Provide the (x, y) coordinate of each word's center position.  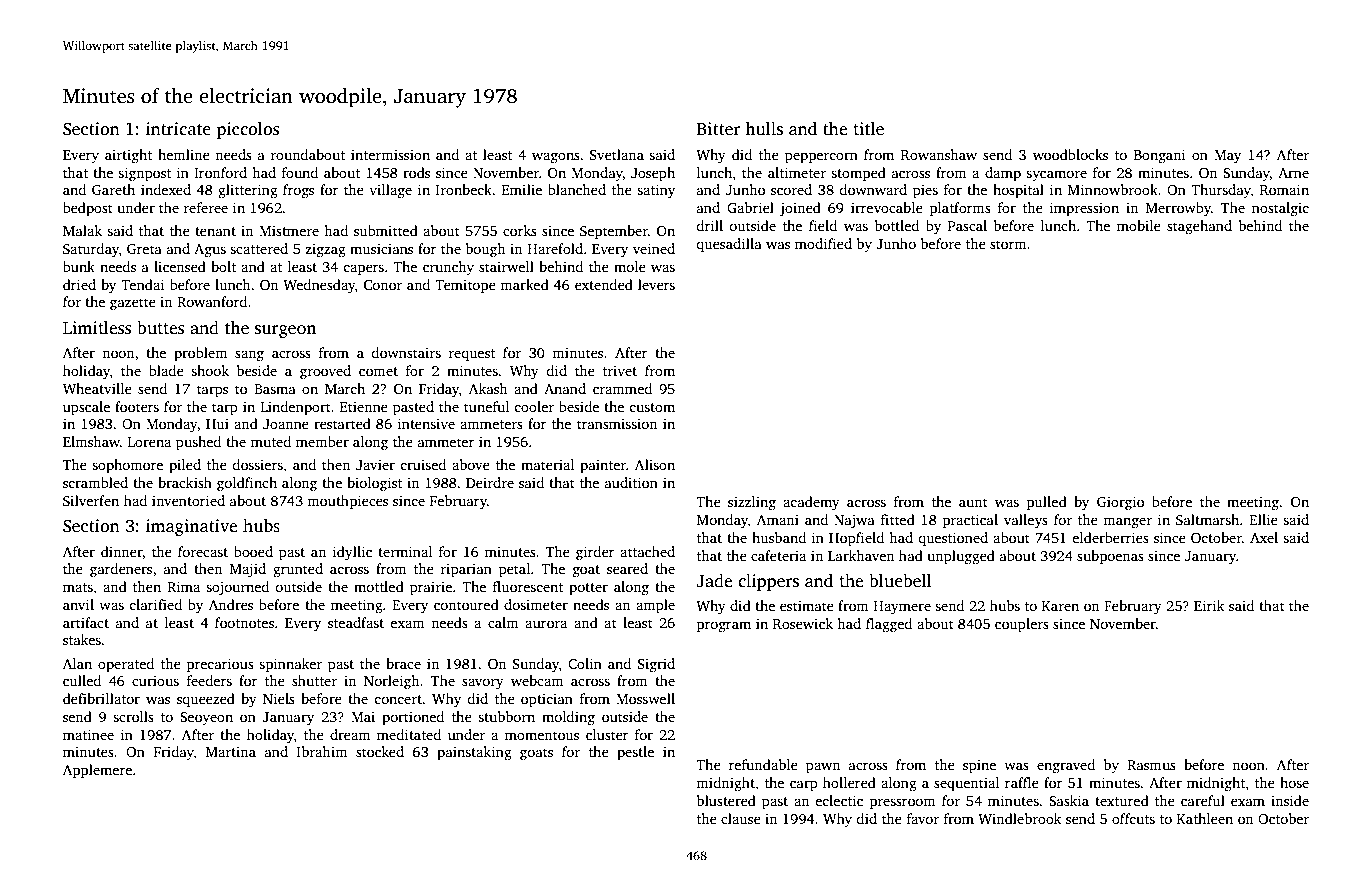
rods (416, 172)
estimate (807, 605)
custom (652, 407)
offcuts (1133, 818)
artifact (86, 622)
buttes (160, 328)
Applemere (97, 771)
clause (741, 818)
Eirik (1209, 605)
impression (1084, 209)
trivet (620, 370)
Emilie (522, 189)
